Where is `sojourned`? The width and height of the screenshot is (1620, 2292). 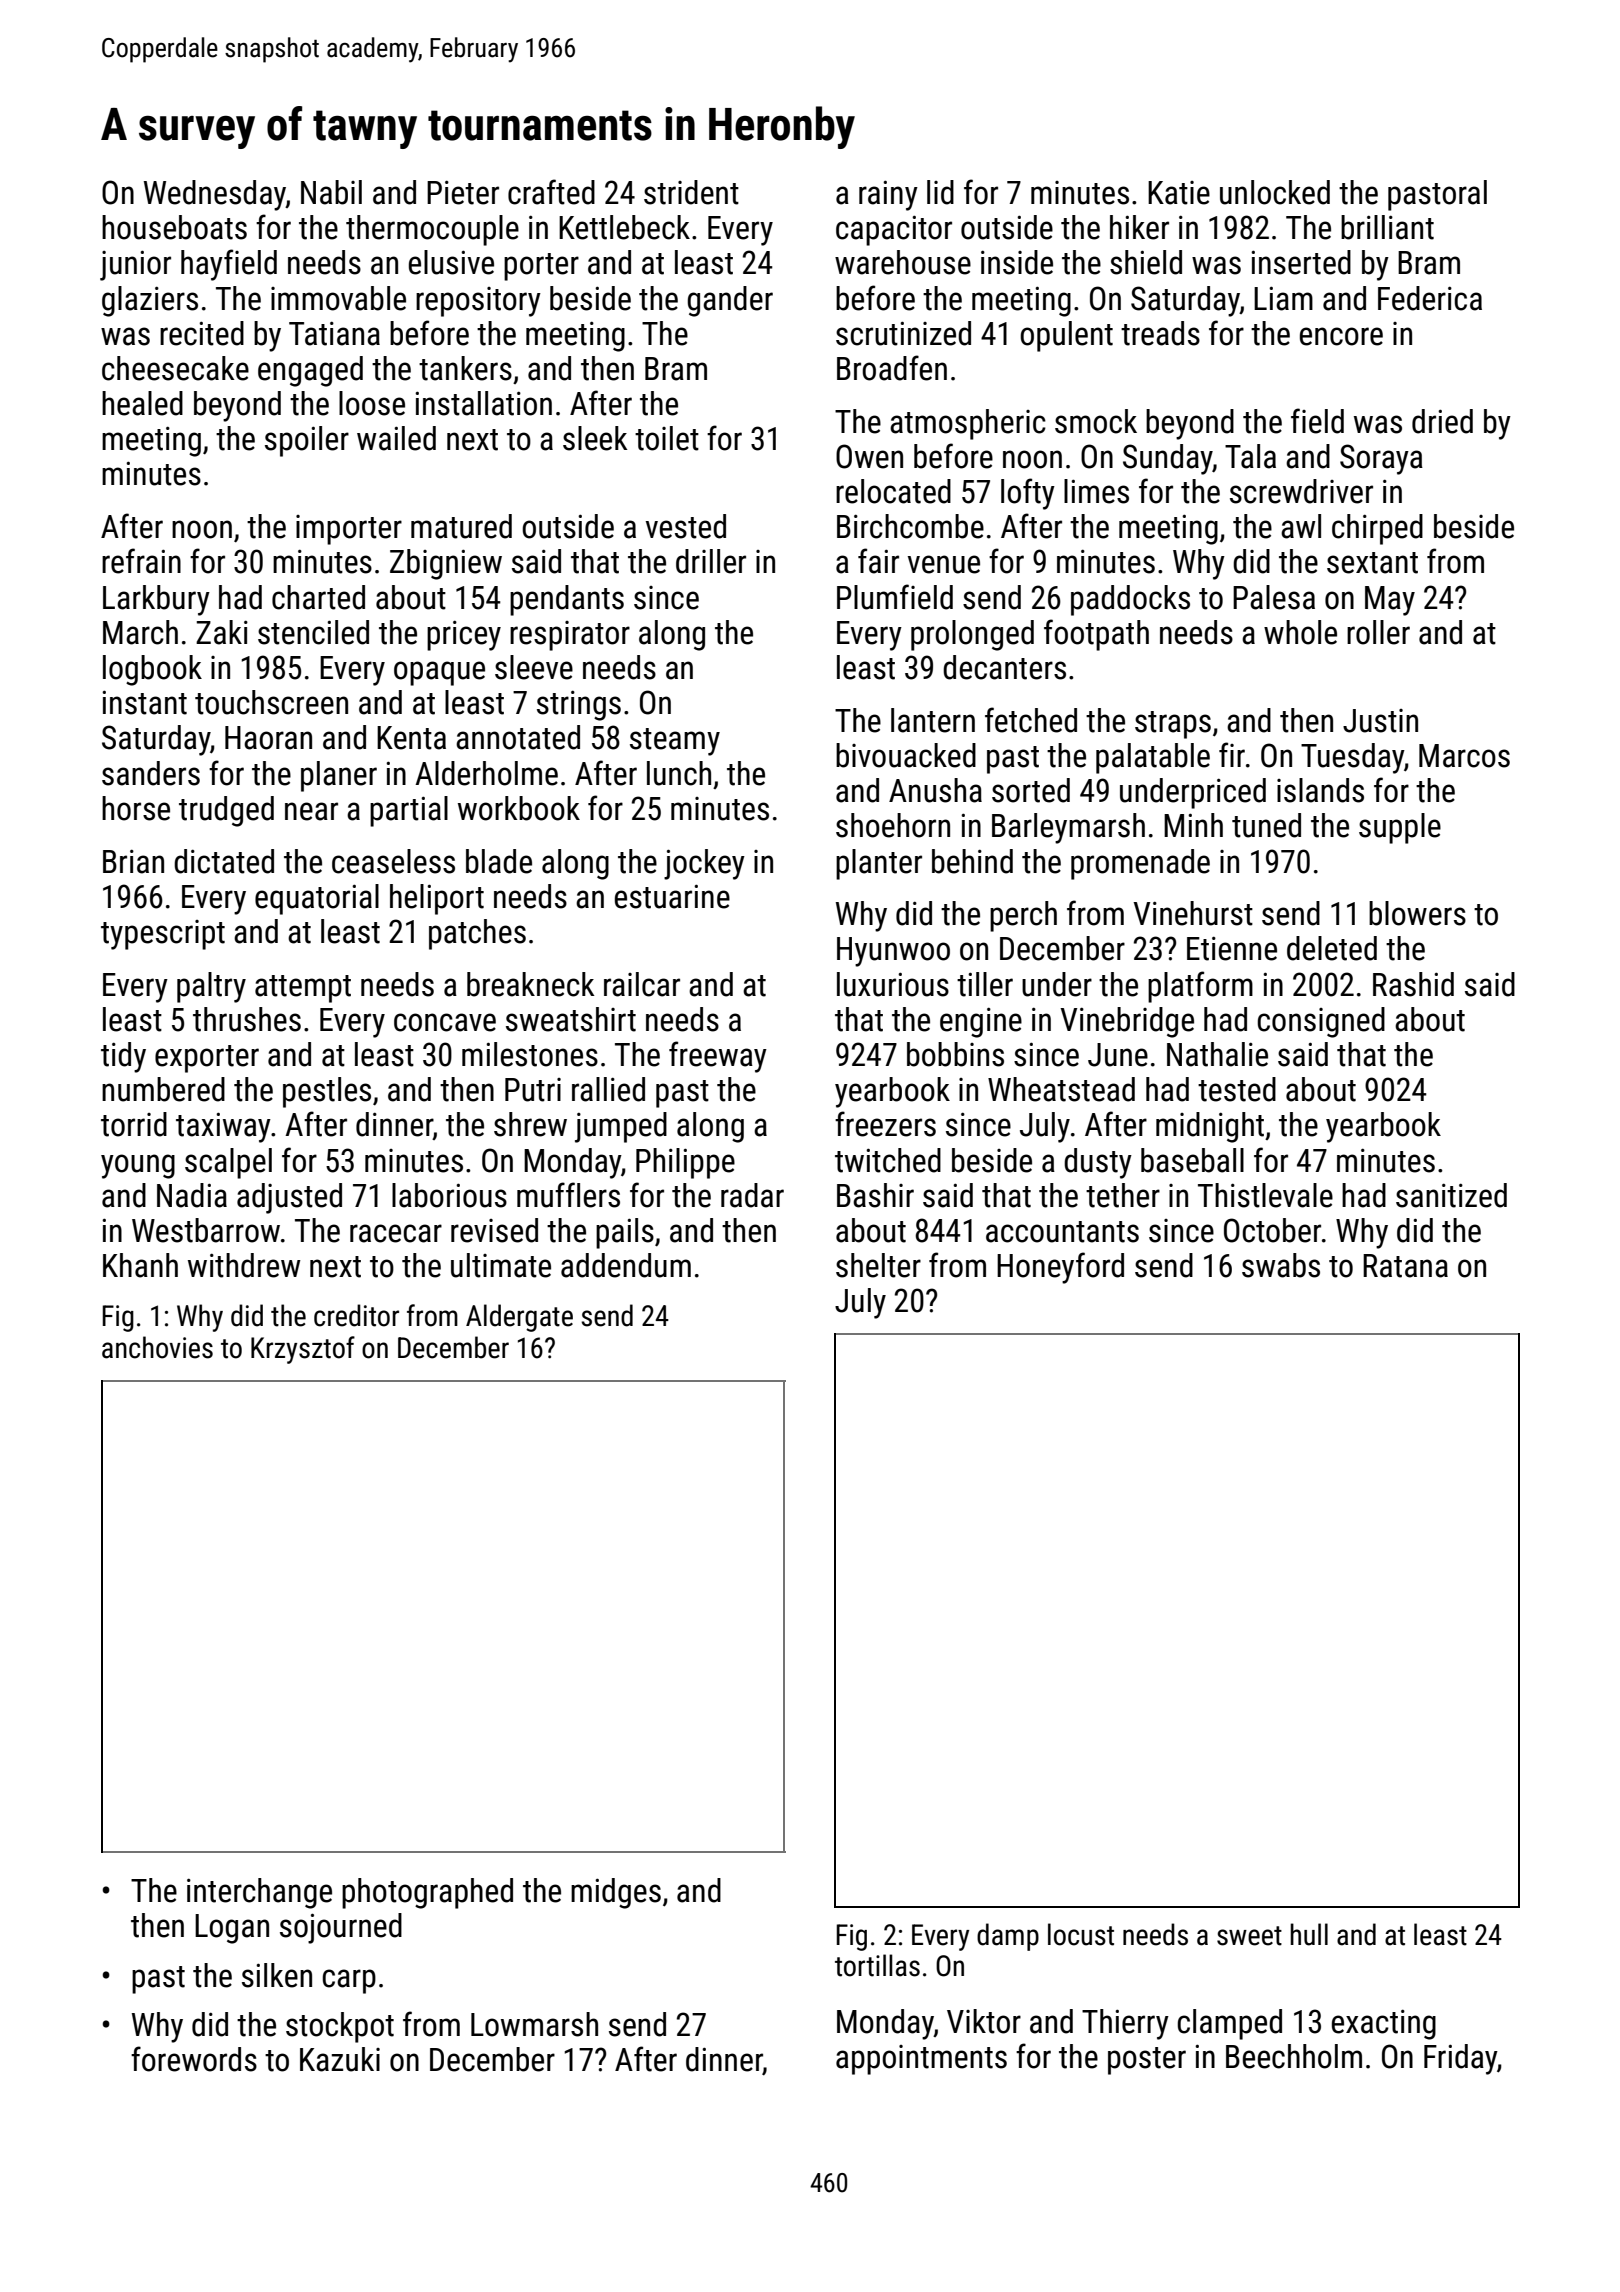
sojourned is located at coordinates (341, 1928).
